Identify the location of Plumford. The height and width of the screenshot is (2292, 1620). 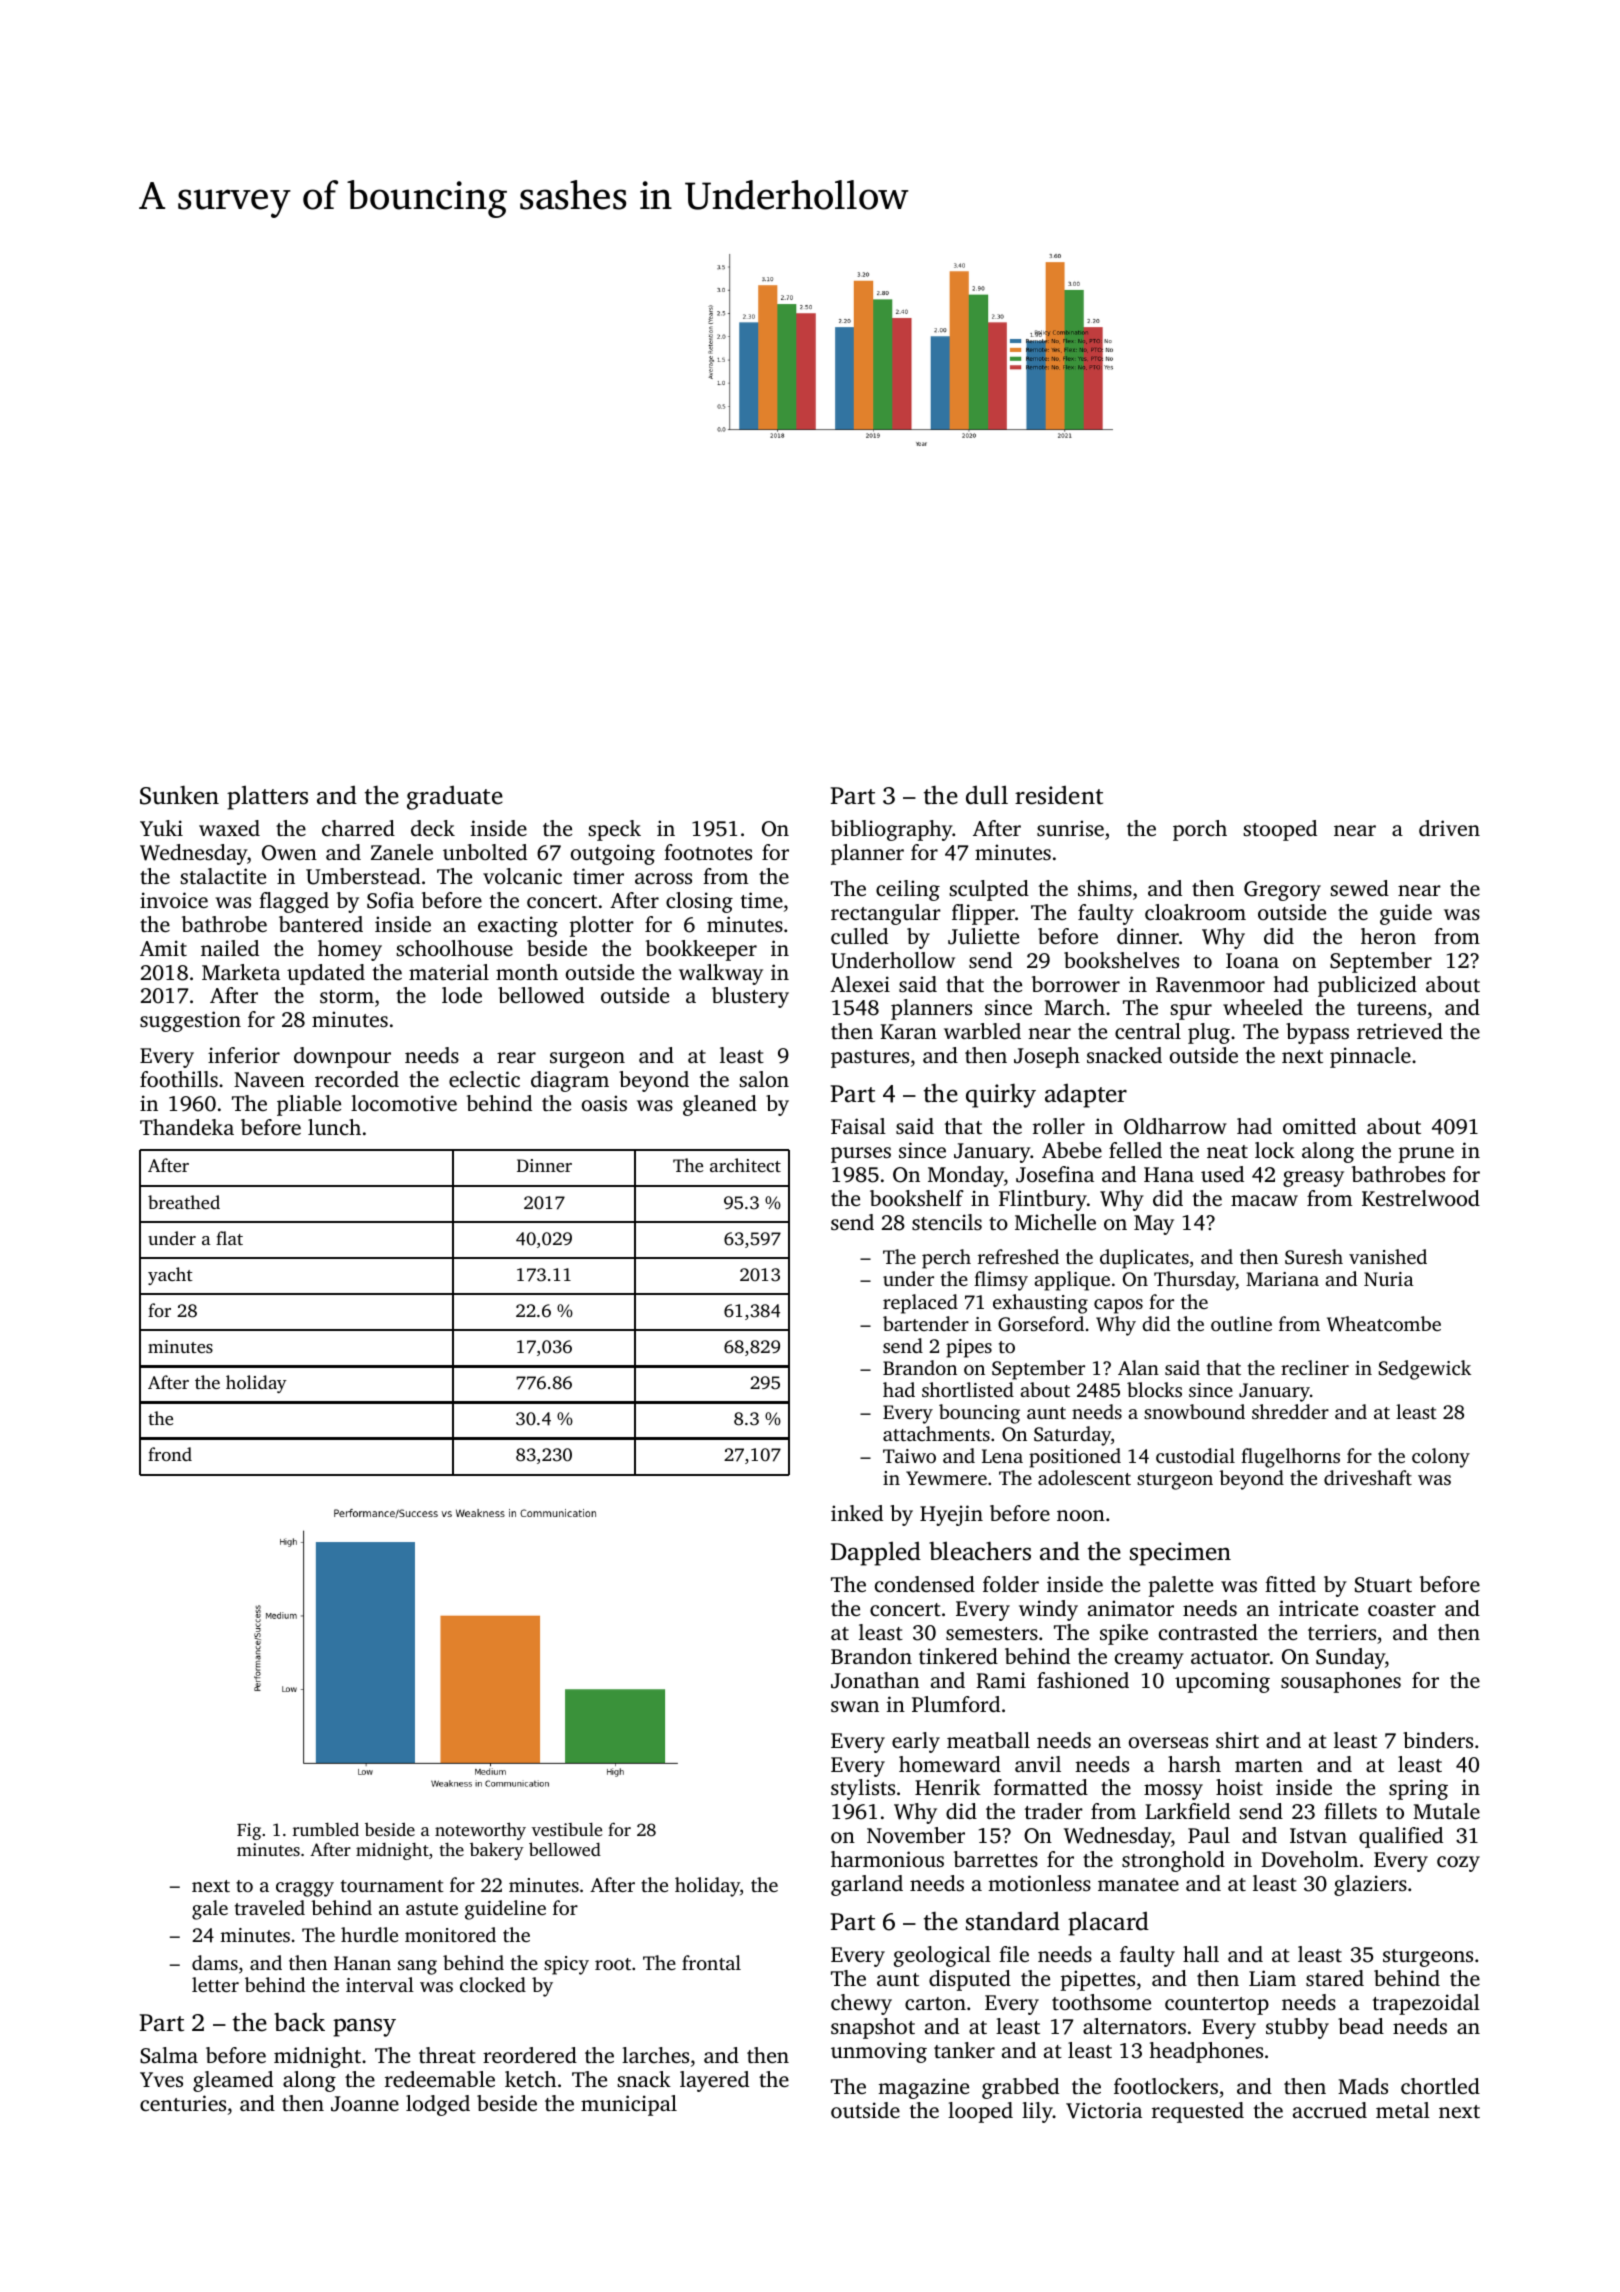
(956, 1704).
